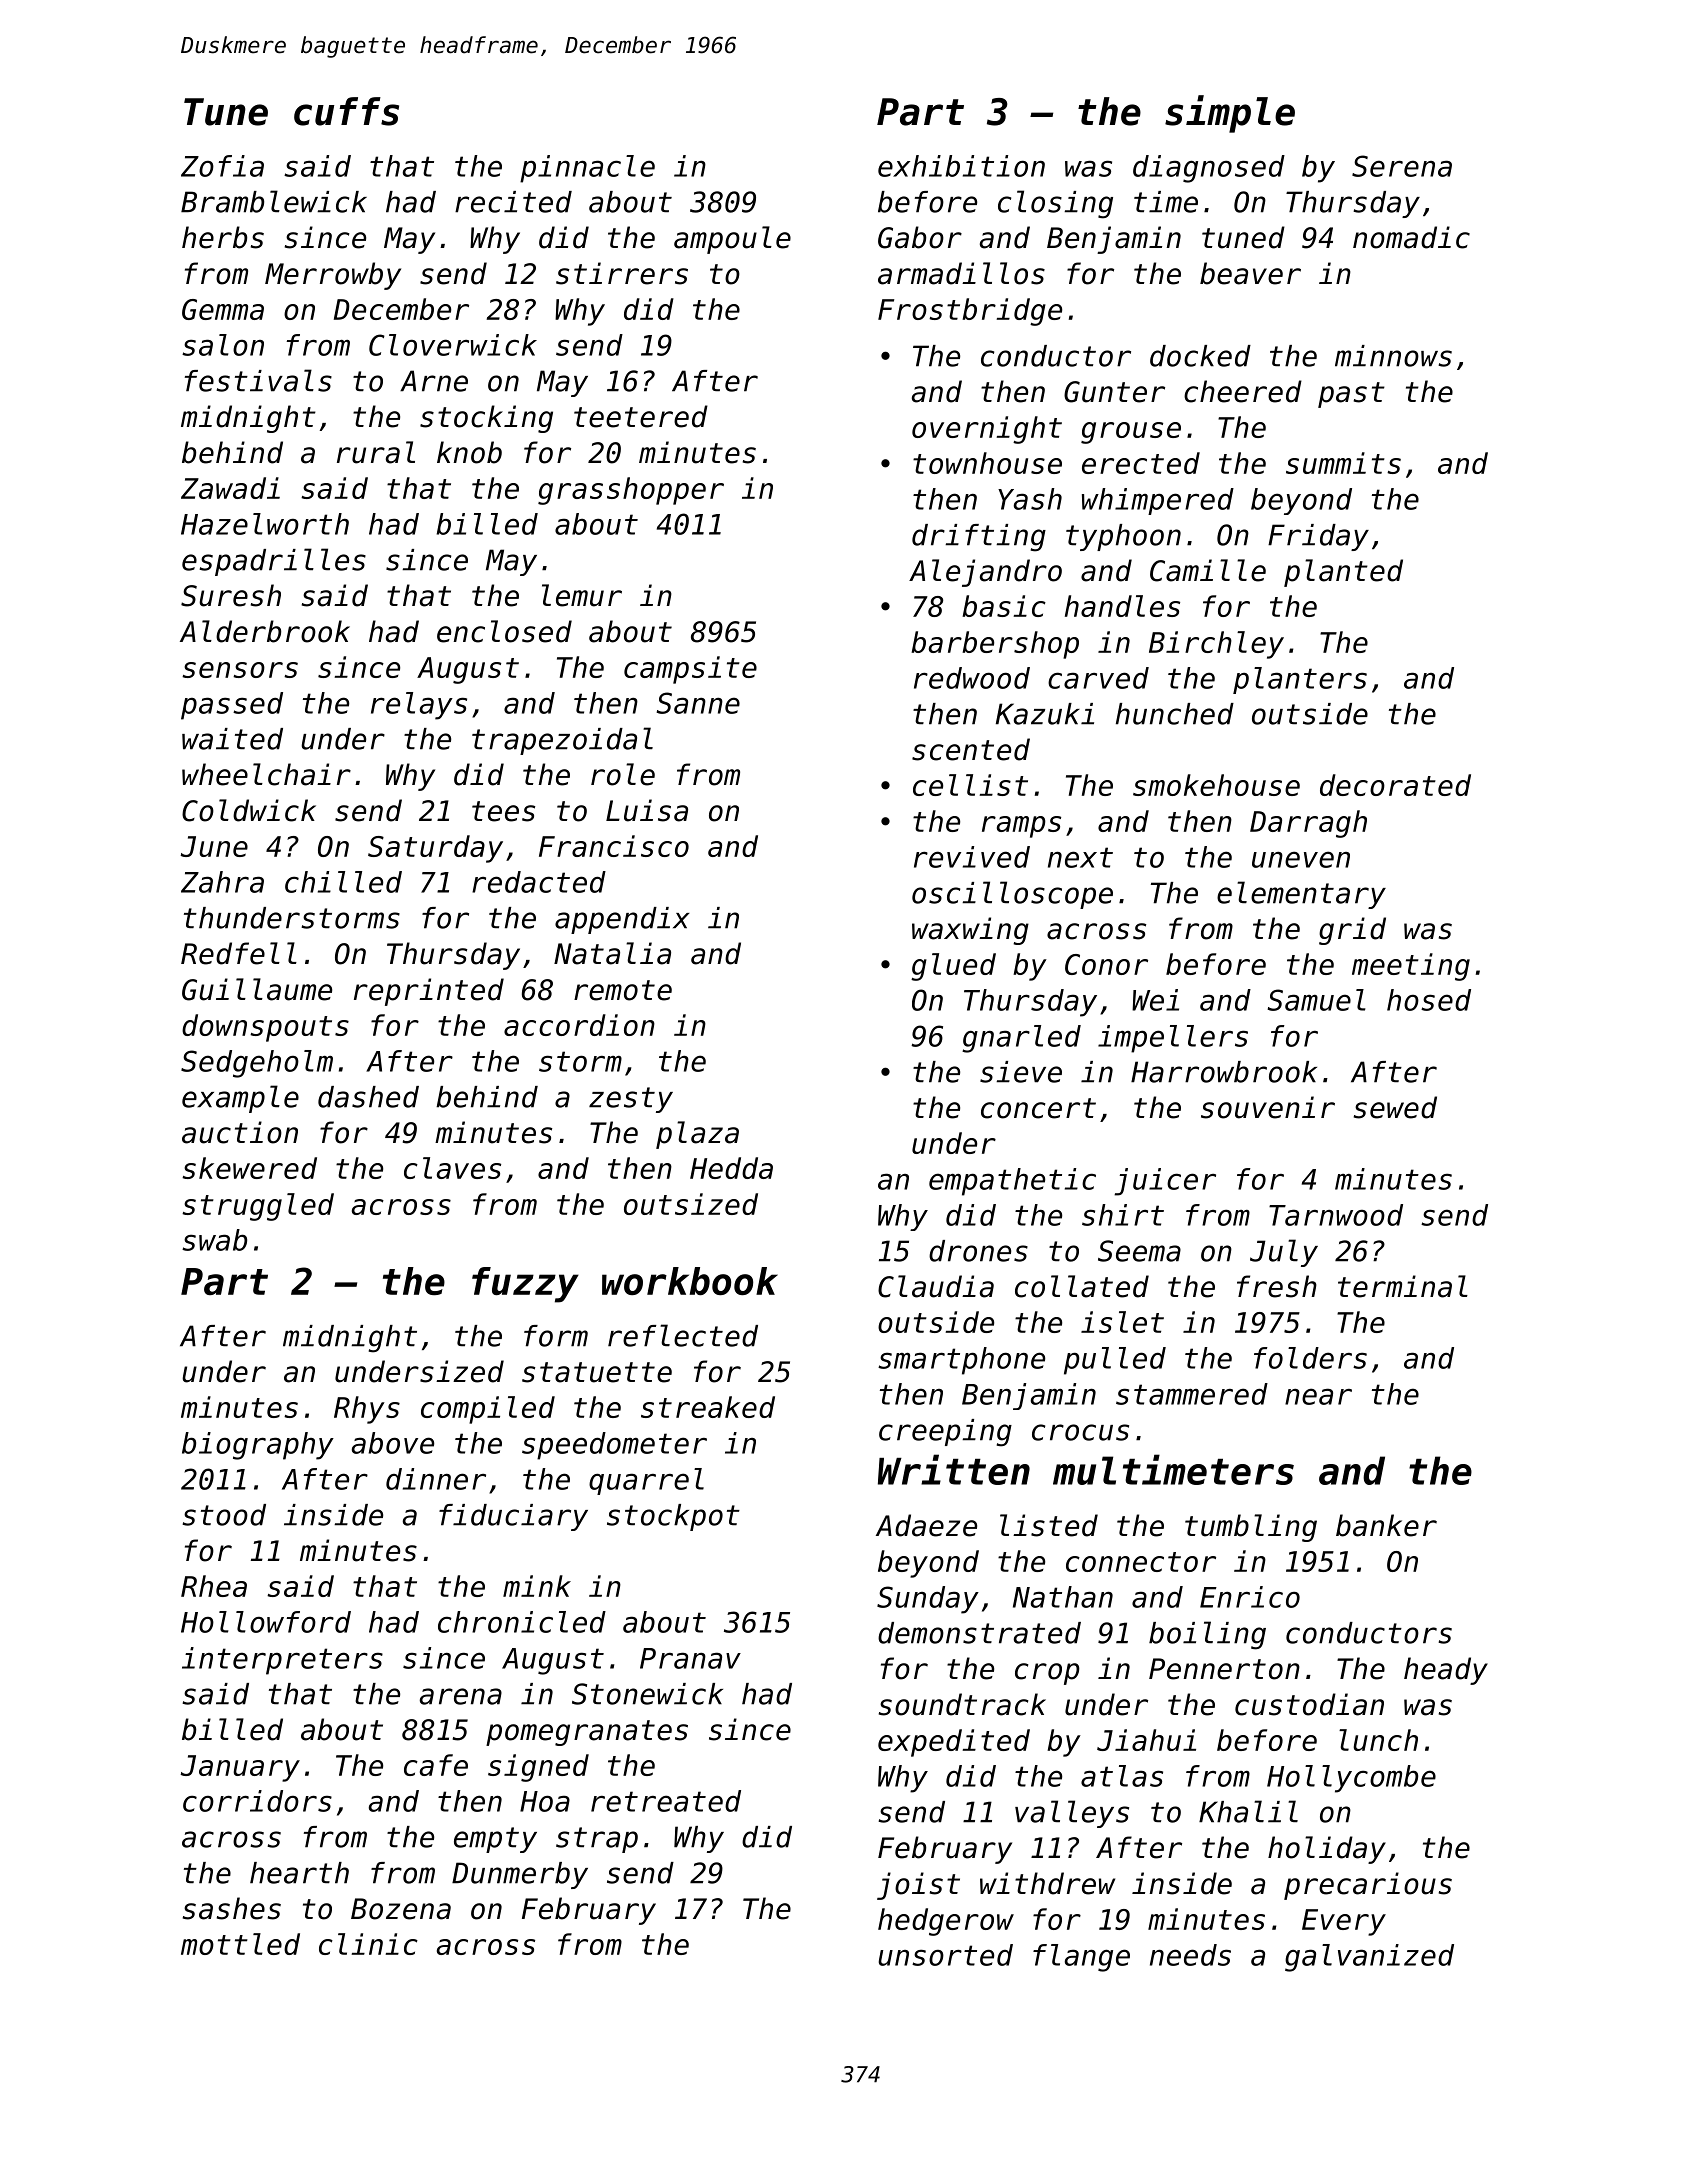 This page has height=2178, width=1683. I want to click on fuzzy, so click(525, 1285).
